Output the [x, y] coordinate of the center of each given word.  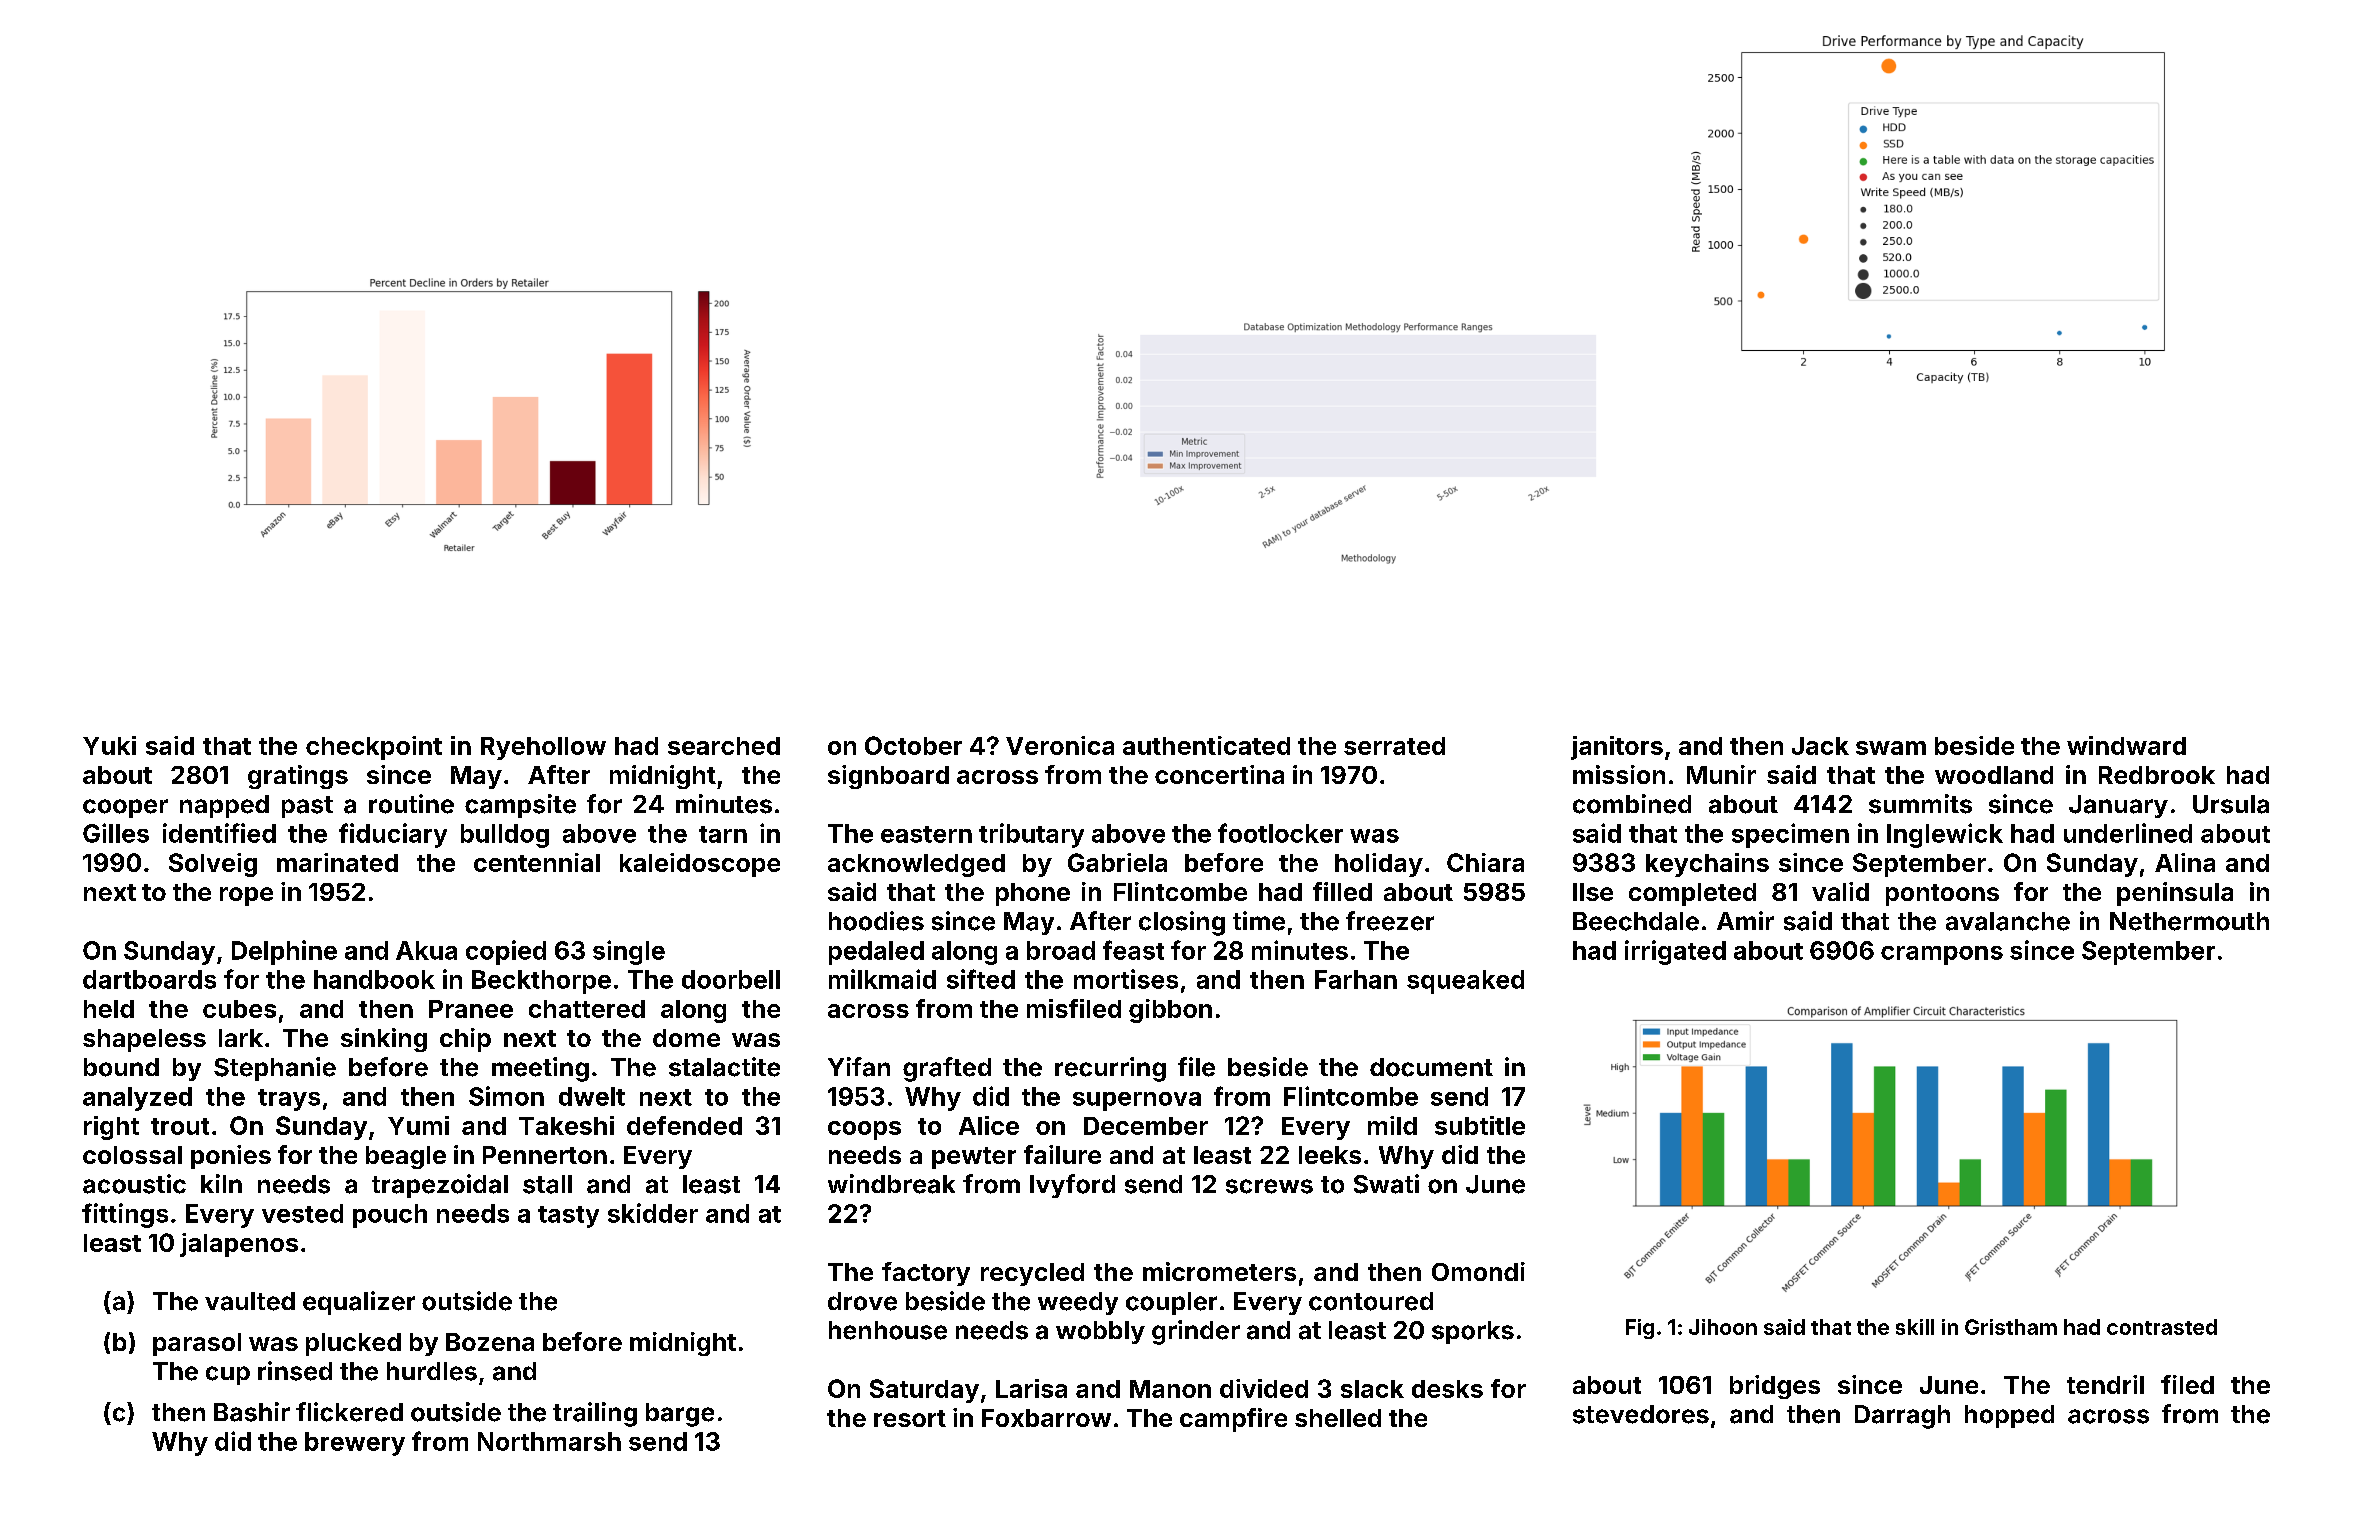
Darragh [1902, 1417]
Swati [1386, 1184]
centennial [537, 862]
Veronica [1060, 745]
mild [1392, 1125]
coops [864, 1130]
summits [1920, 804]
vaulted [250, 1301]
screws [1269, 1186]
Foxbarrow [1046, 1418]
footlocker [1280, 833]
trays [289, 1100]
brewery [355, 1444]
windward [2126, 745]
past [307, 807]
